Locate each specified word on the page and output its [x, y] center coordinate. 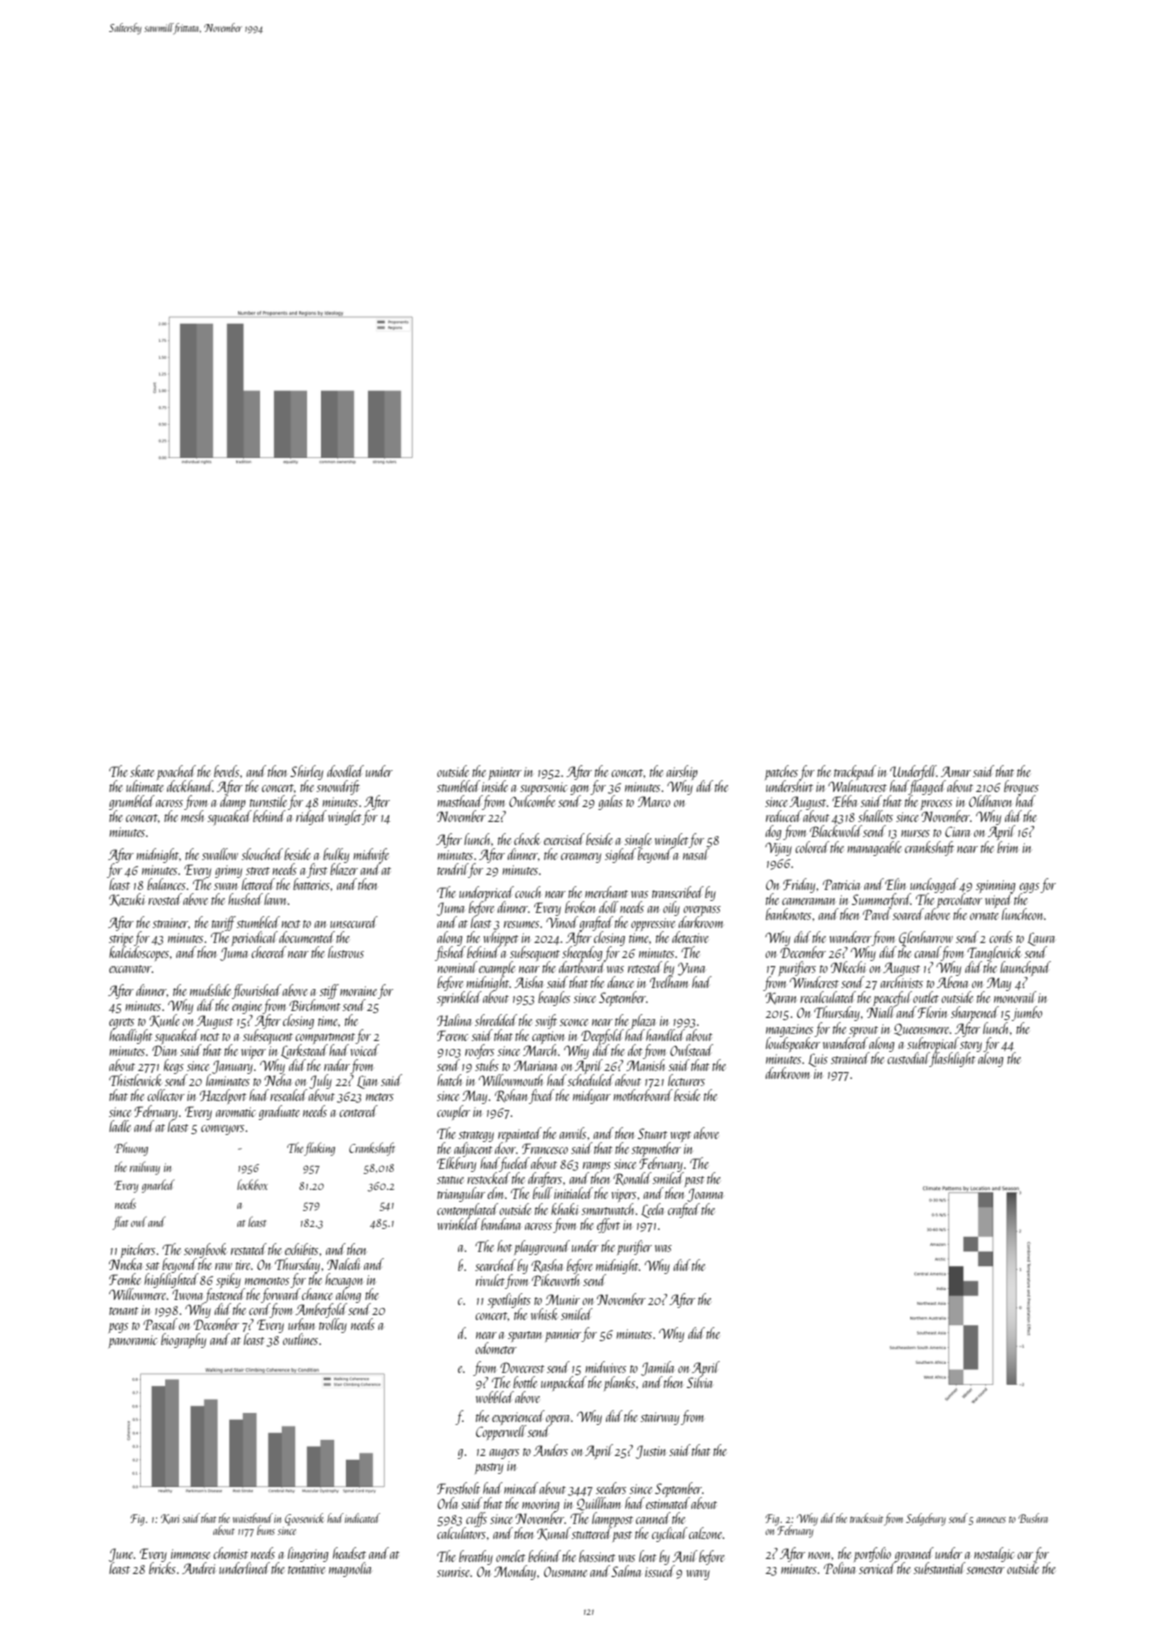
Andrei [198, 1568]
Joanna [705, 1195]
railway [145, 1168]
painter [505, 774]
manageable [874, 848]
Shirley [306, 772]
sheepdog [582, 954]
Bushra [1033, 1518]
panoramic [132, 1341]
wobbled [495, 1397]
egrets [121, 1023]
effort [608, 1225]
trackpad [855, 773]
